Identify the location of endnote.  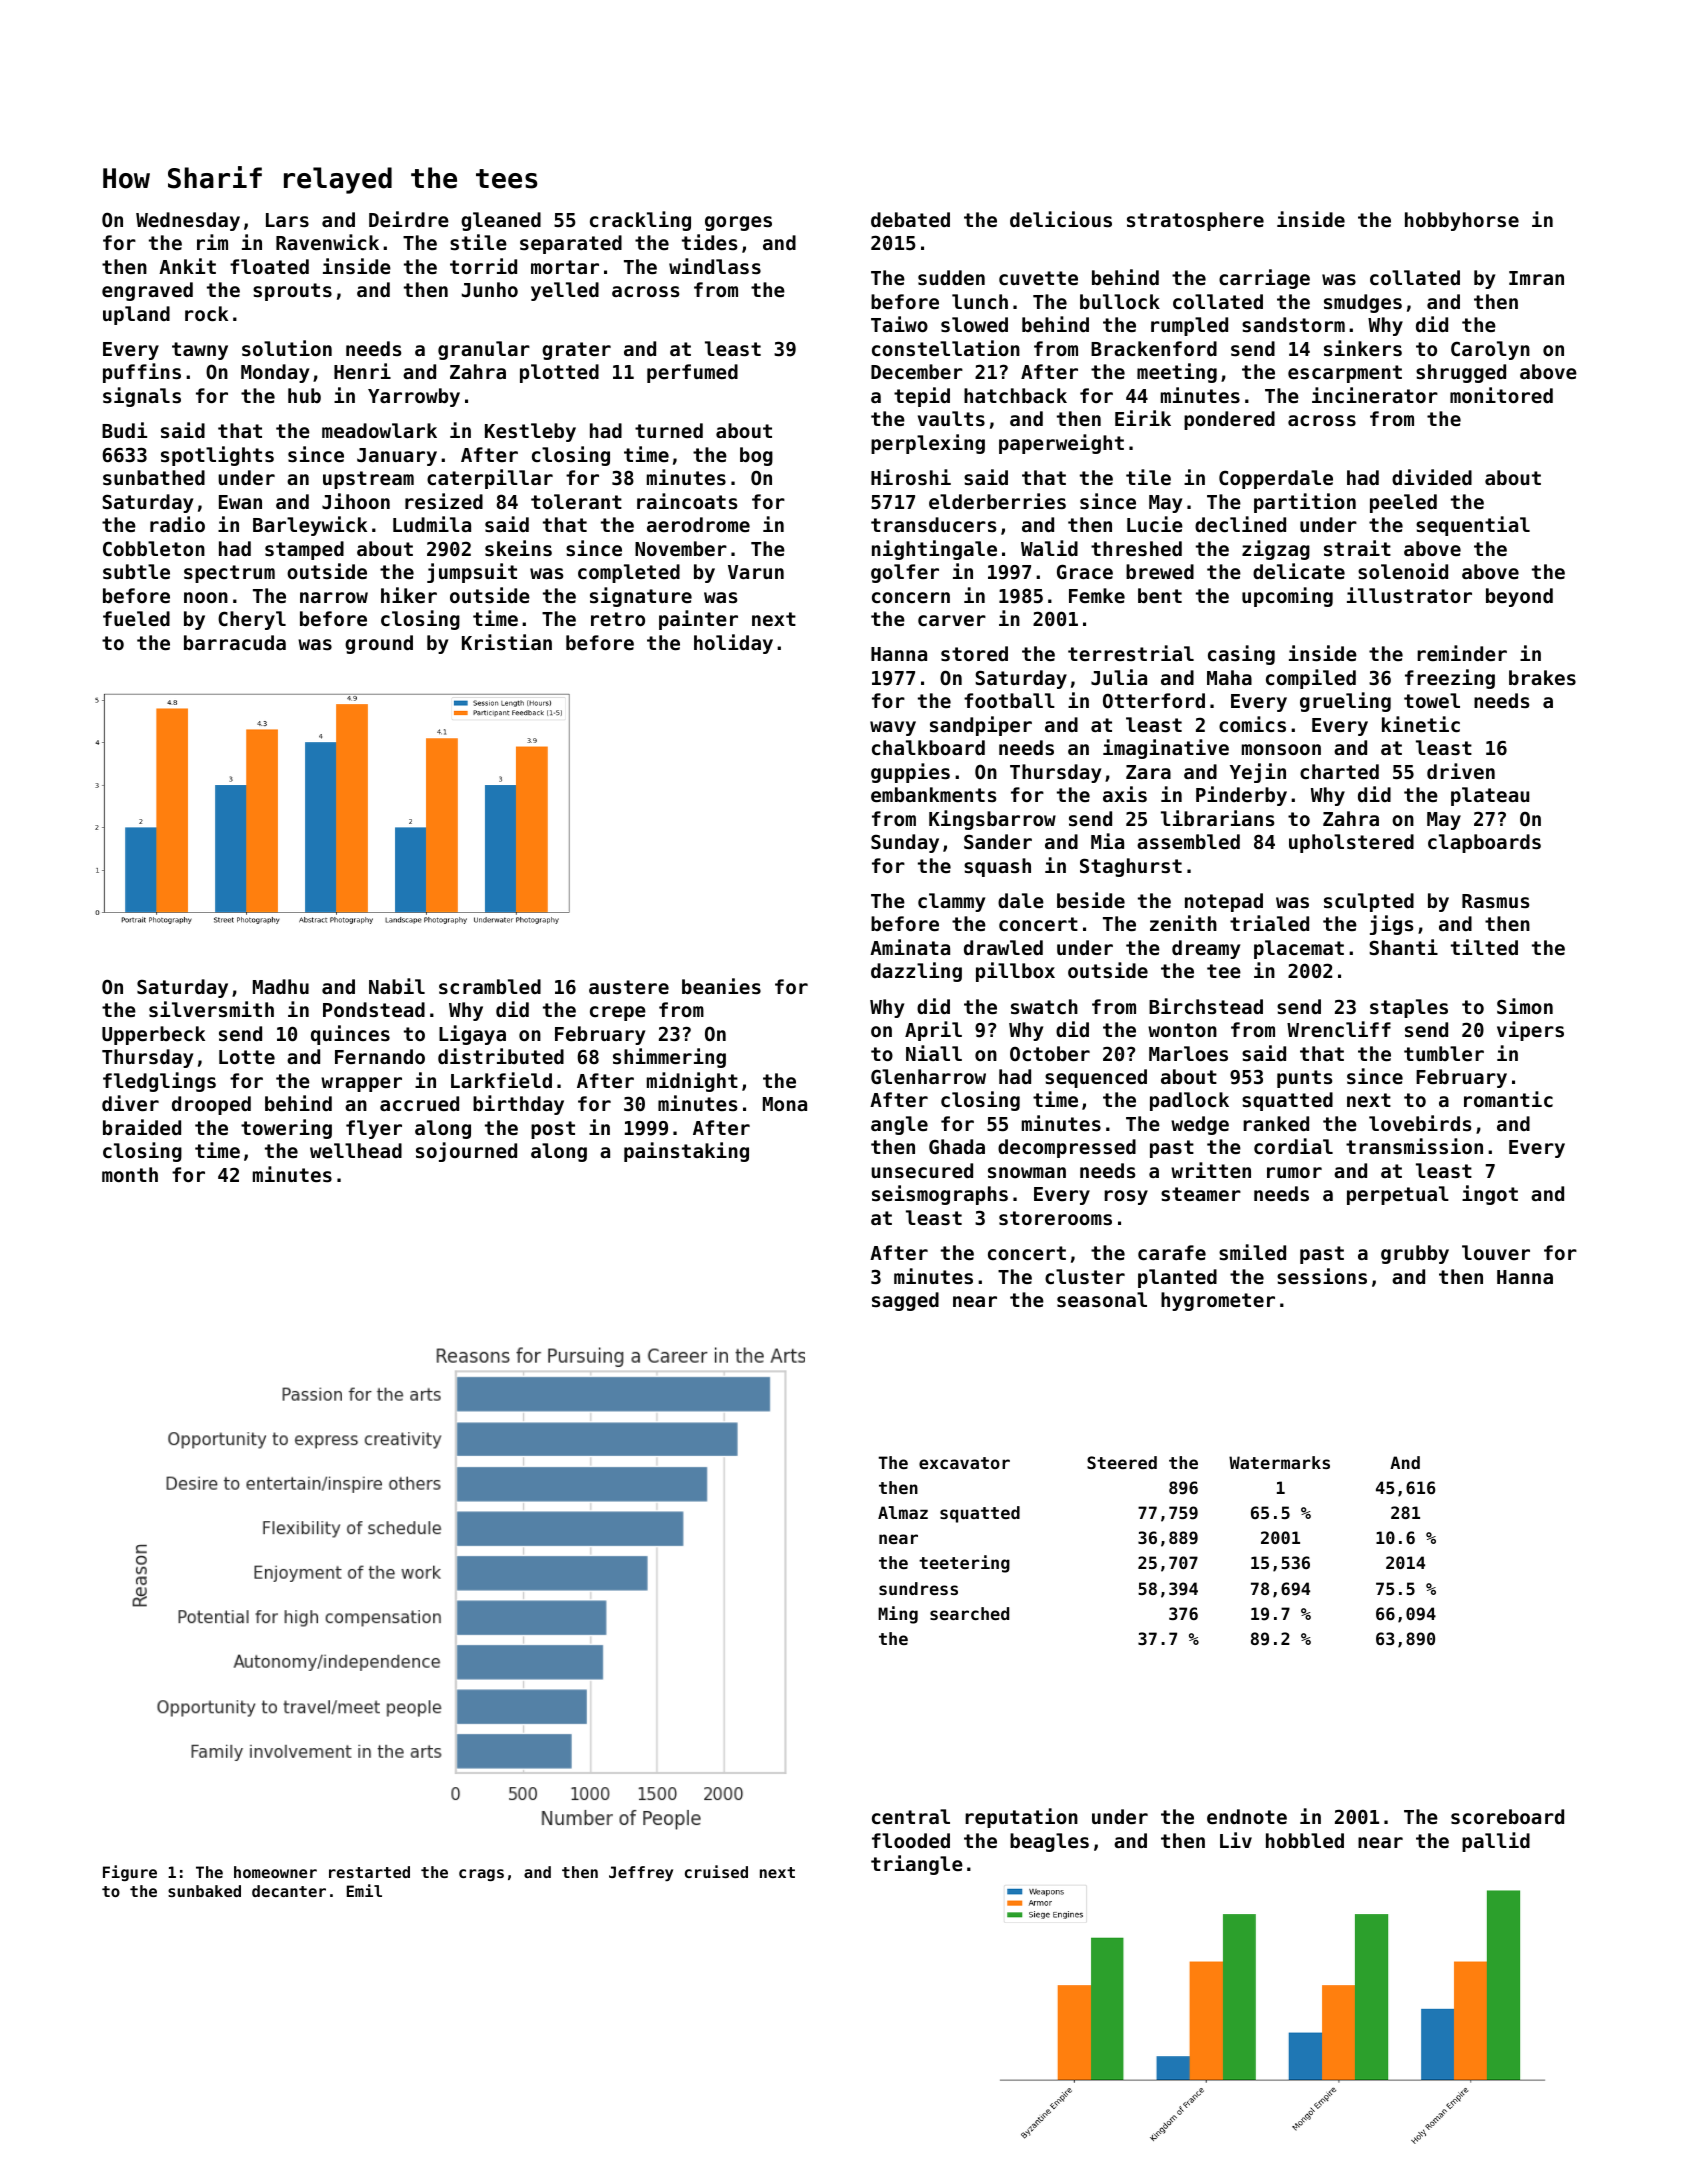
(1247, 1816).
